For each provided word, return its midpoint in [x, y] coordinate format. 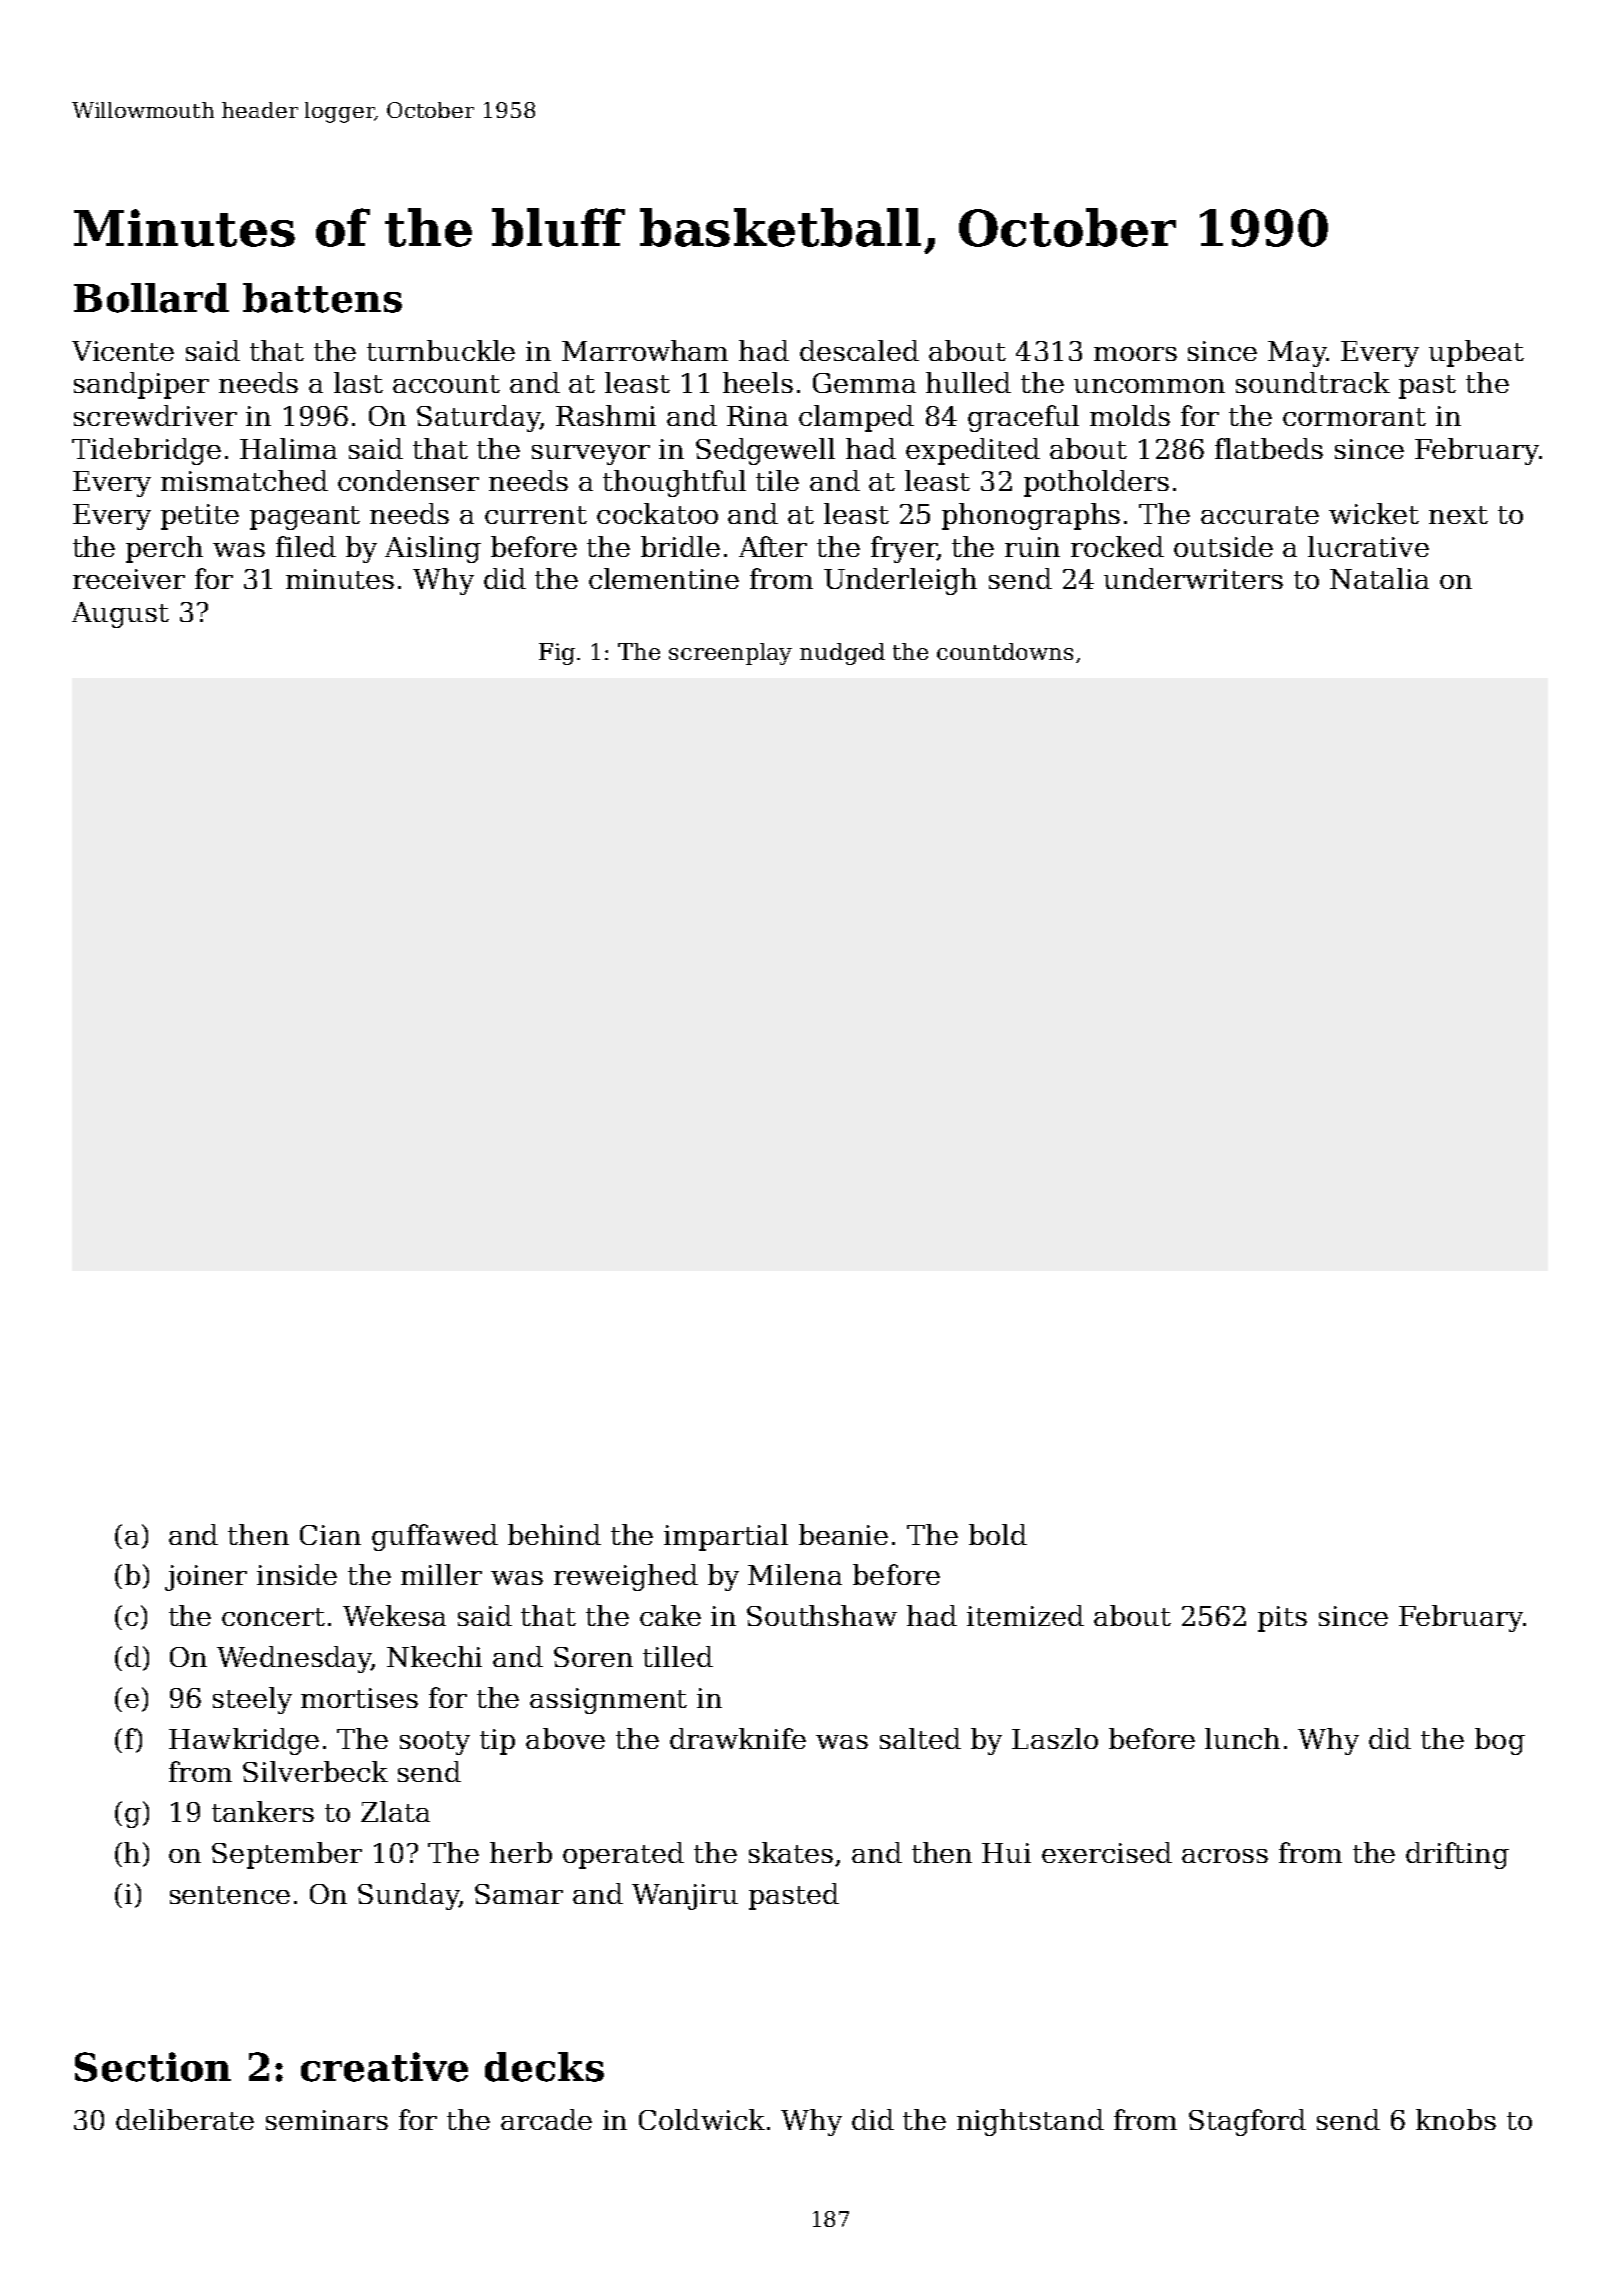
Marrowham [645, 350]
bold [998, 1534]
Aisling [433, 549]
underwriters [1193, 578]
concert [273, 1617]
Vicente [123, 351]
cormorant [1354, 417]
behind [554, 1534]
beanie [843, 1534]
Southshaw [822, 1615]
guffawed [435, 1537]
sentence [230, 1895]
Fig [557, 654]
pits [1282, 1619]
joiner [206, 1578]
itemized [1025, 1615]
